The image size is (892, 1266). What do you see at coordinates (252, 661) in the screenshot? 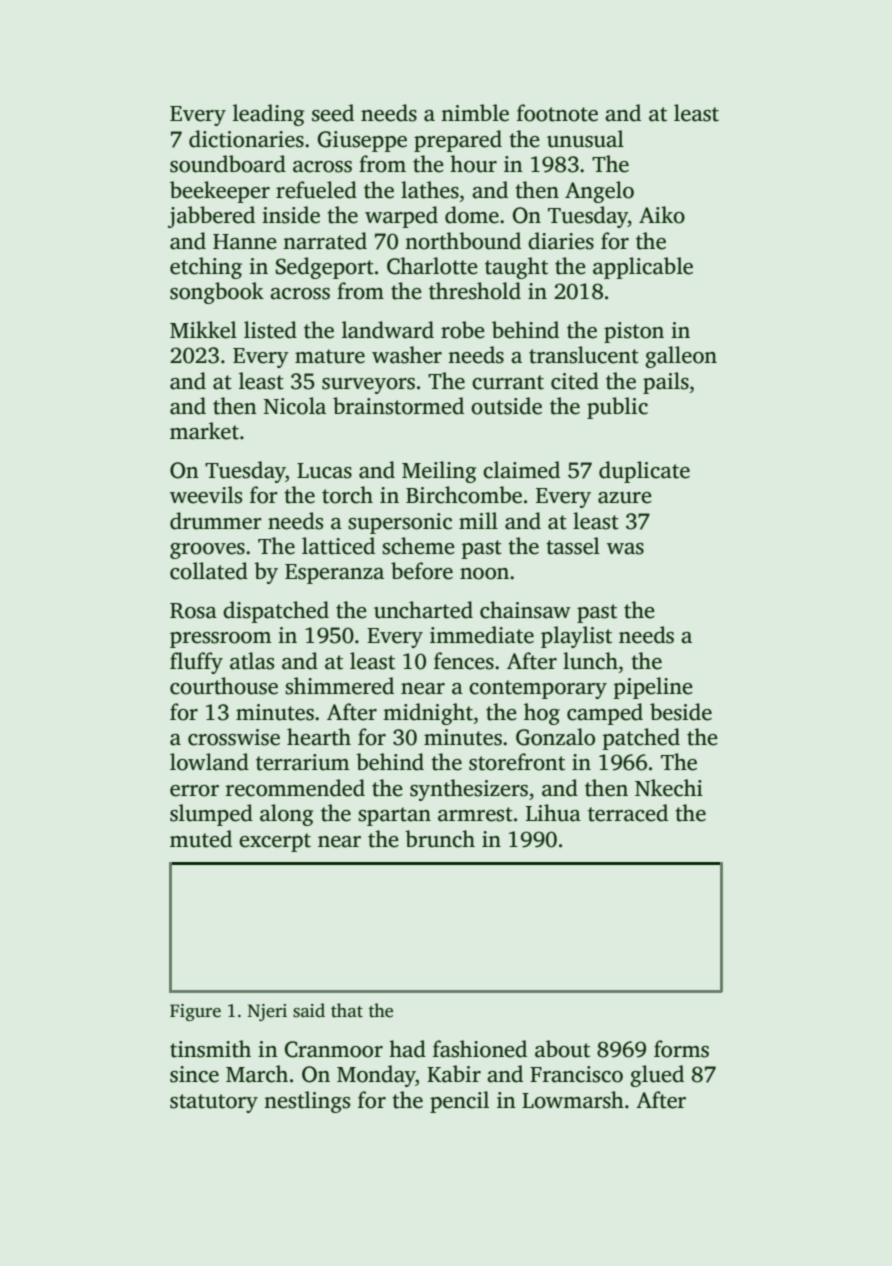
I see `atlas` at bounding box center [252, 661].
